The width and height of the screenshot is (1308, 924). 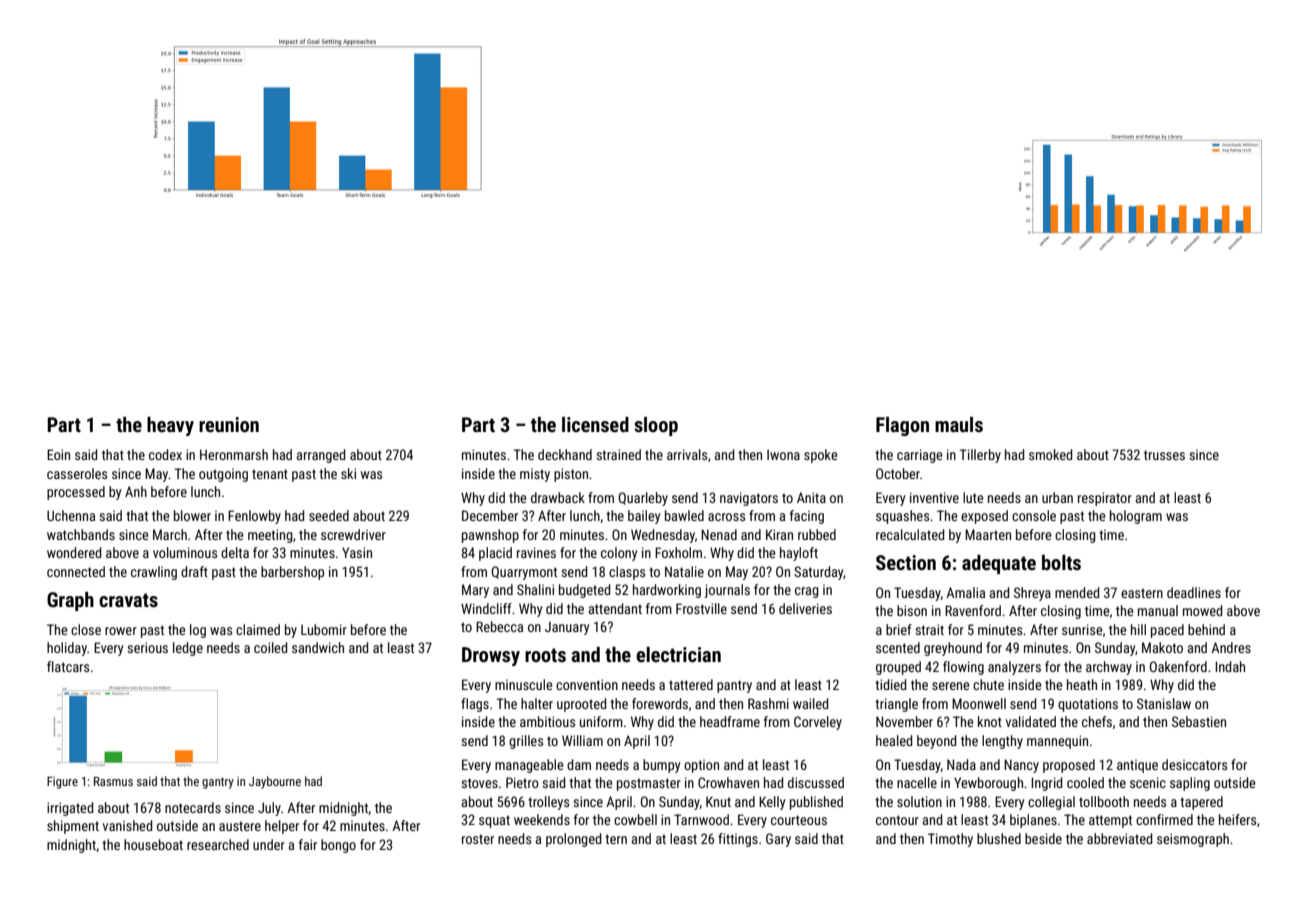 I want to click on mauls, so click(x=959, y=424).
